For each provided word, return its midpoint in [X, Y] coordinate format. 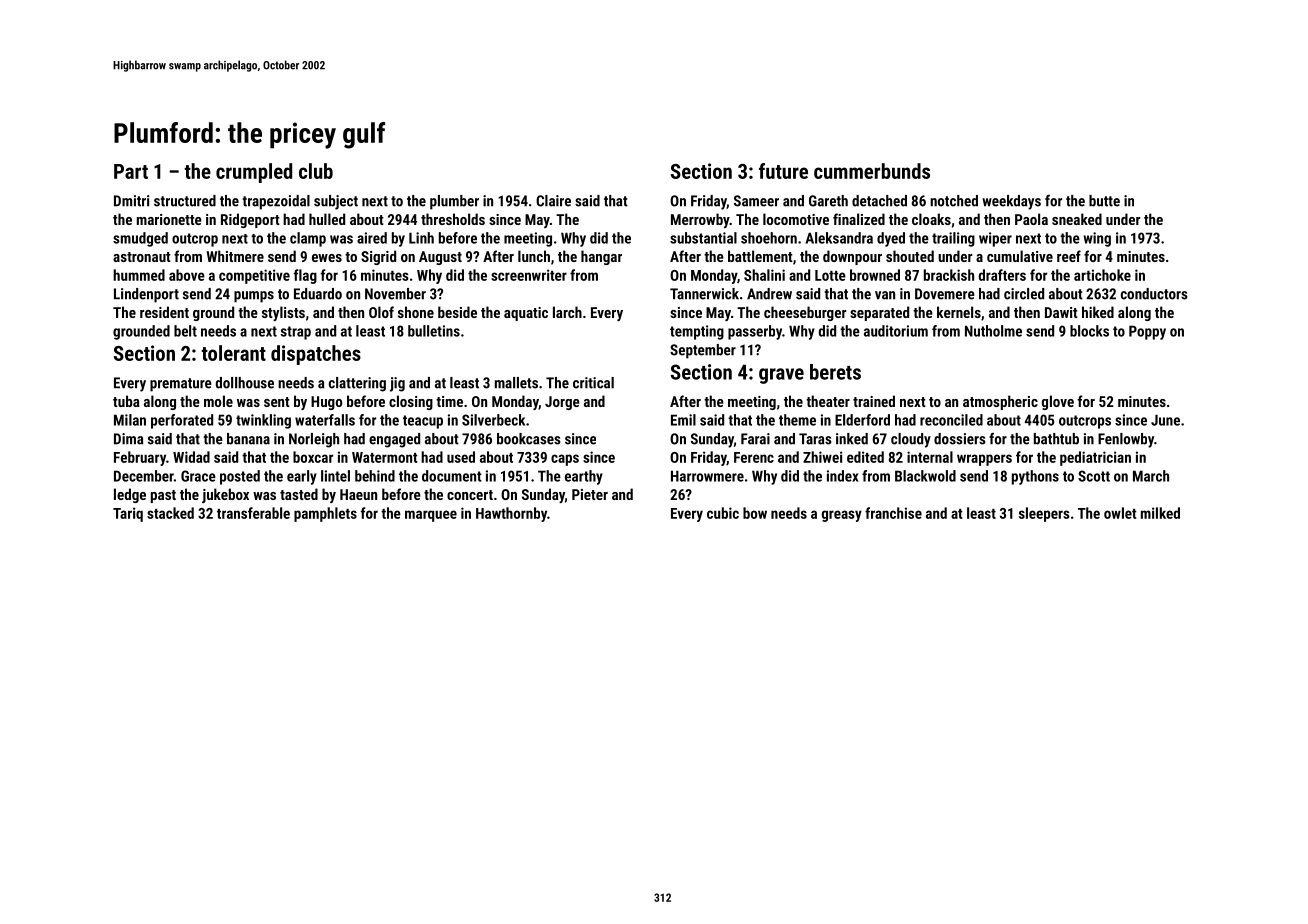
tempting [697, 332]
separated [879, 313]
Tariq [128, 514]
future [783, 171]
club [316, 171]
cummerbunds [872, 171]
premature [181, 385]
